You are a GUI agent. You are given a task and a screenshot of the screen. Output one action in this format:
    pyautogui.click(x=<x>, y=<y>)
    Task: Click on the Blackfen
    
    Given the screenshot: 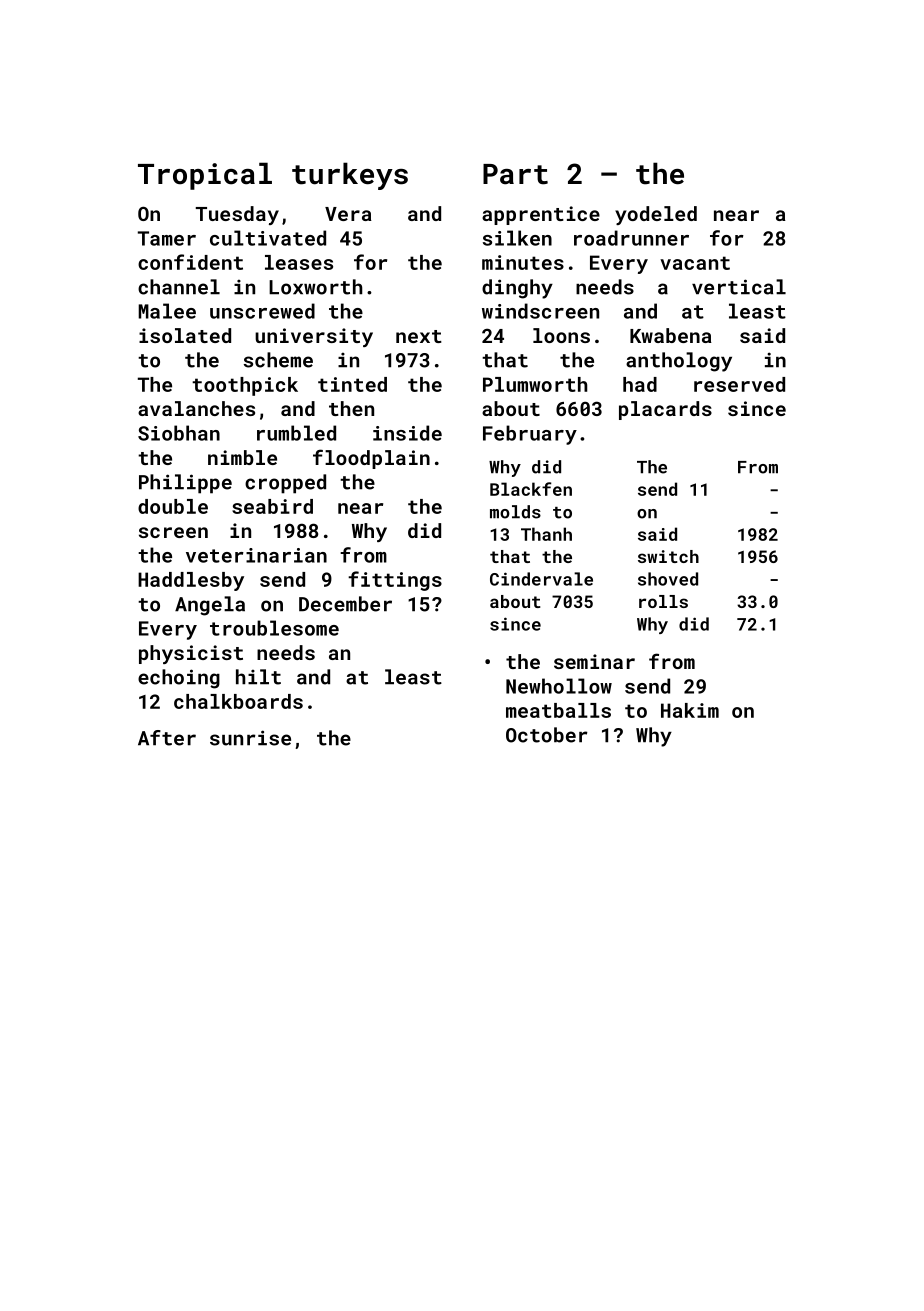 What is the action you would take?
    pyautogui.click(x=531, y=489)
